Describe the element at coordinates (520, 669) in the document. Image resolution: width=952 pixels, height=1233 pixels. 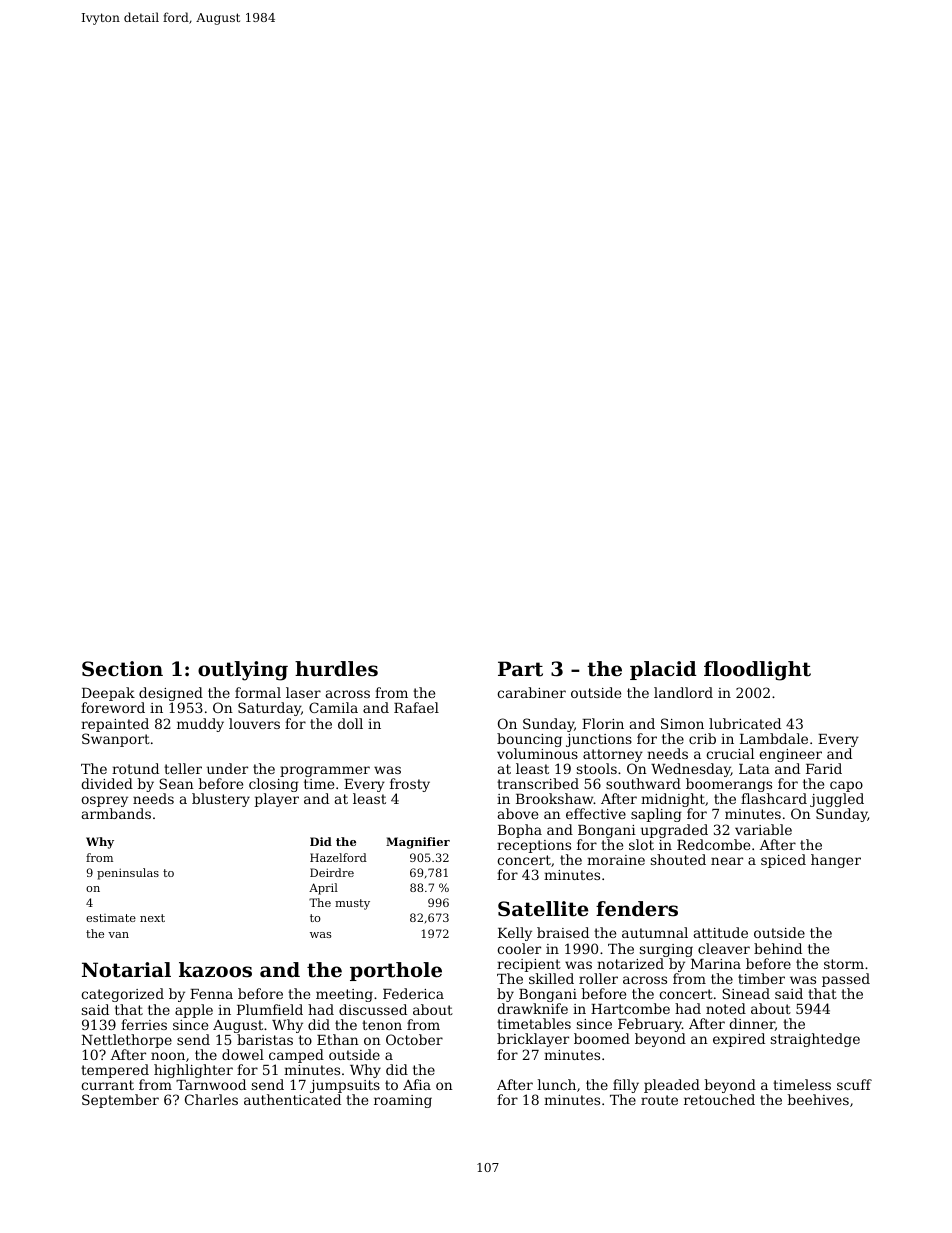
I see `Part` at that location.
